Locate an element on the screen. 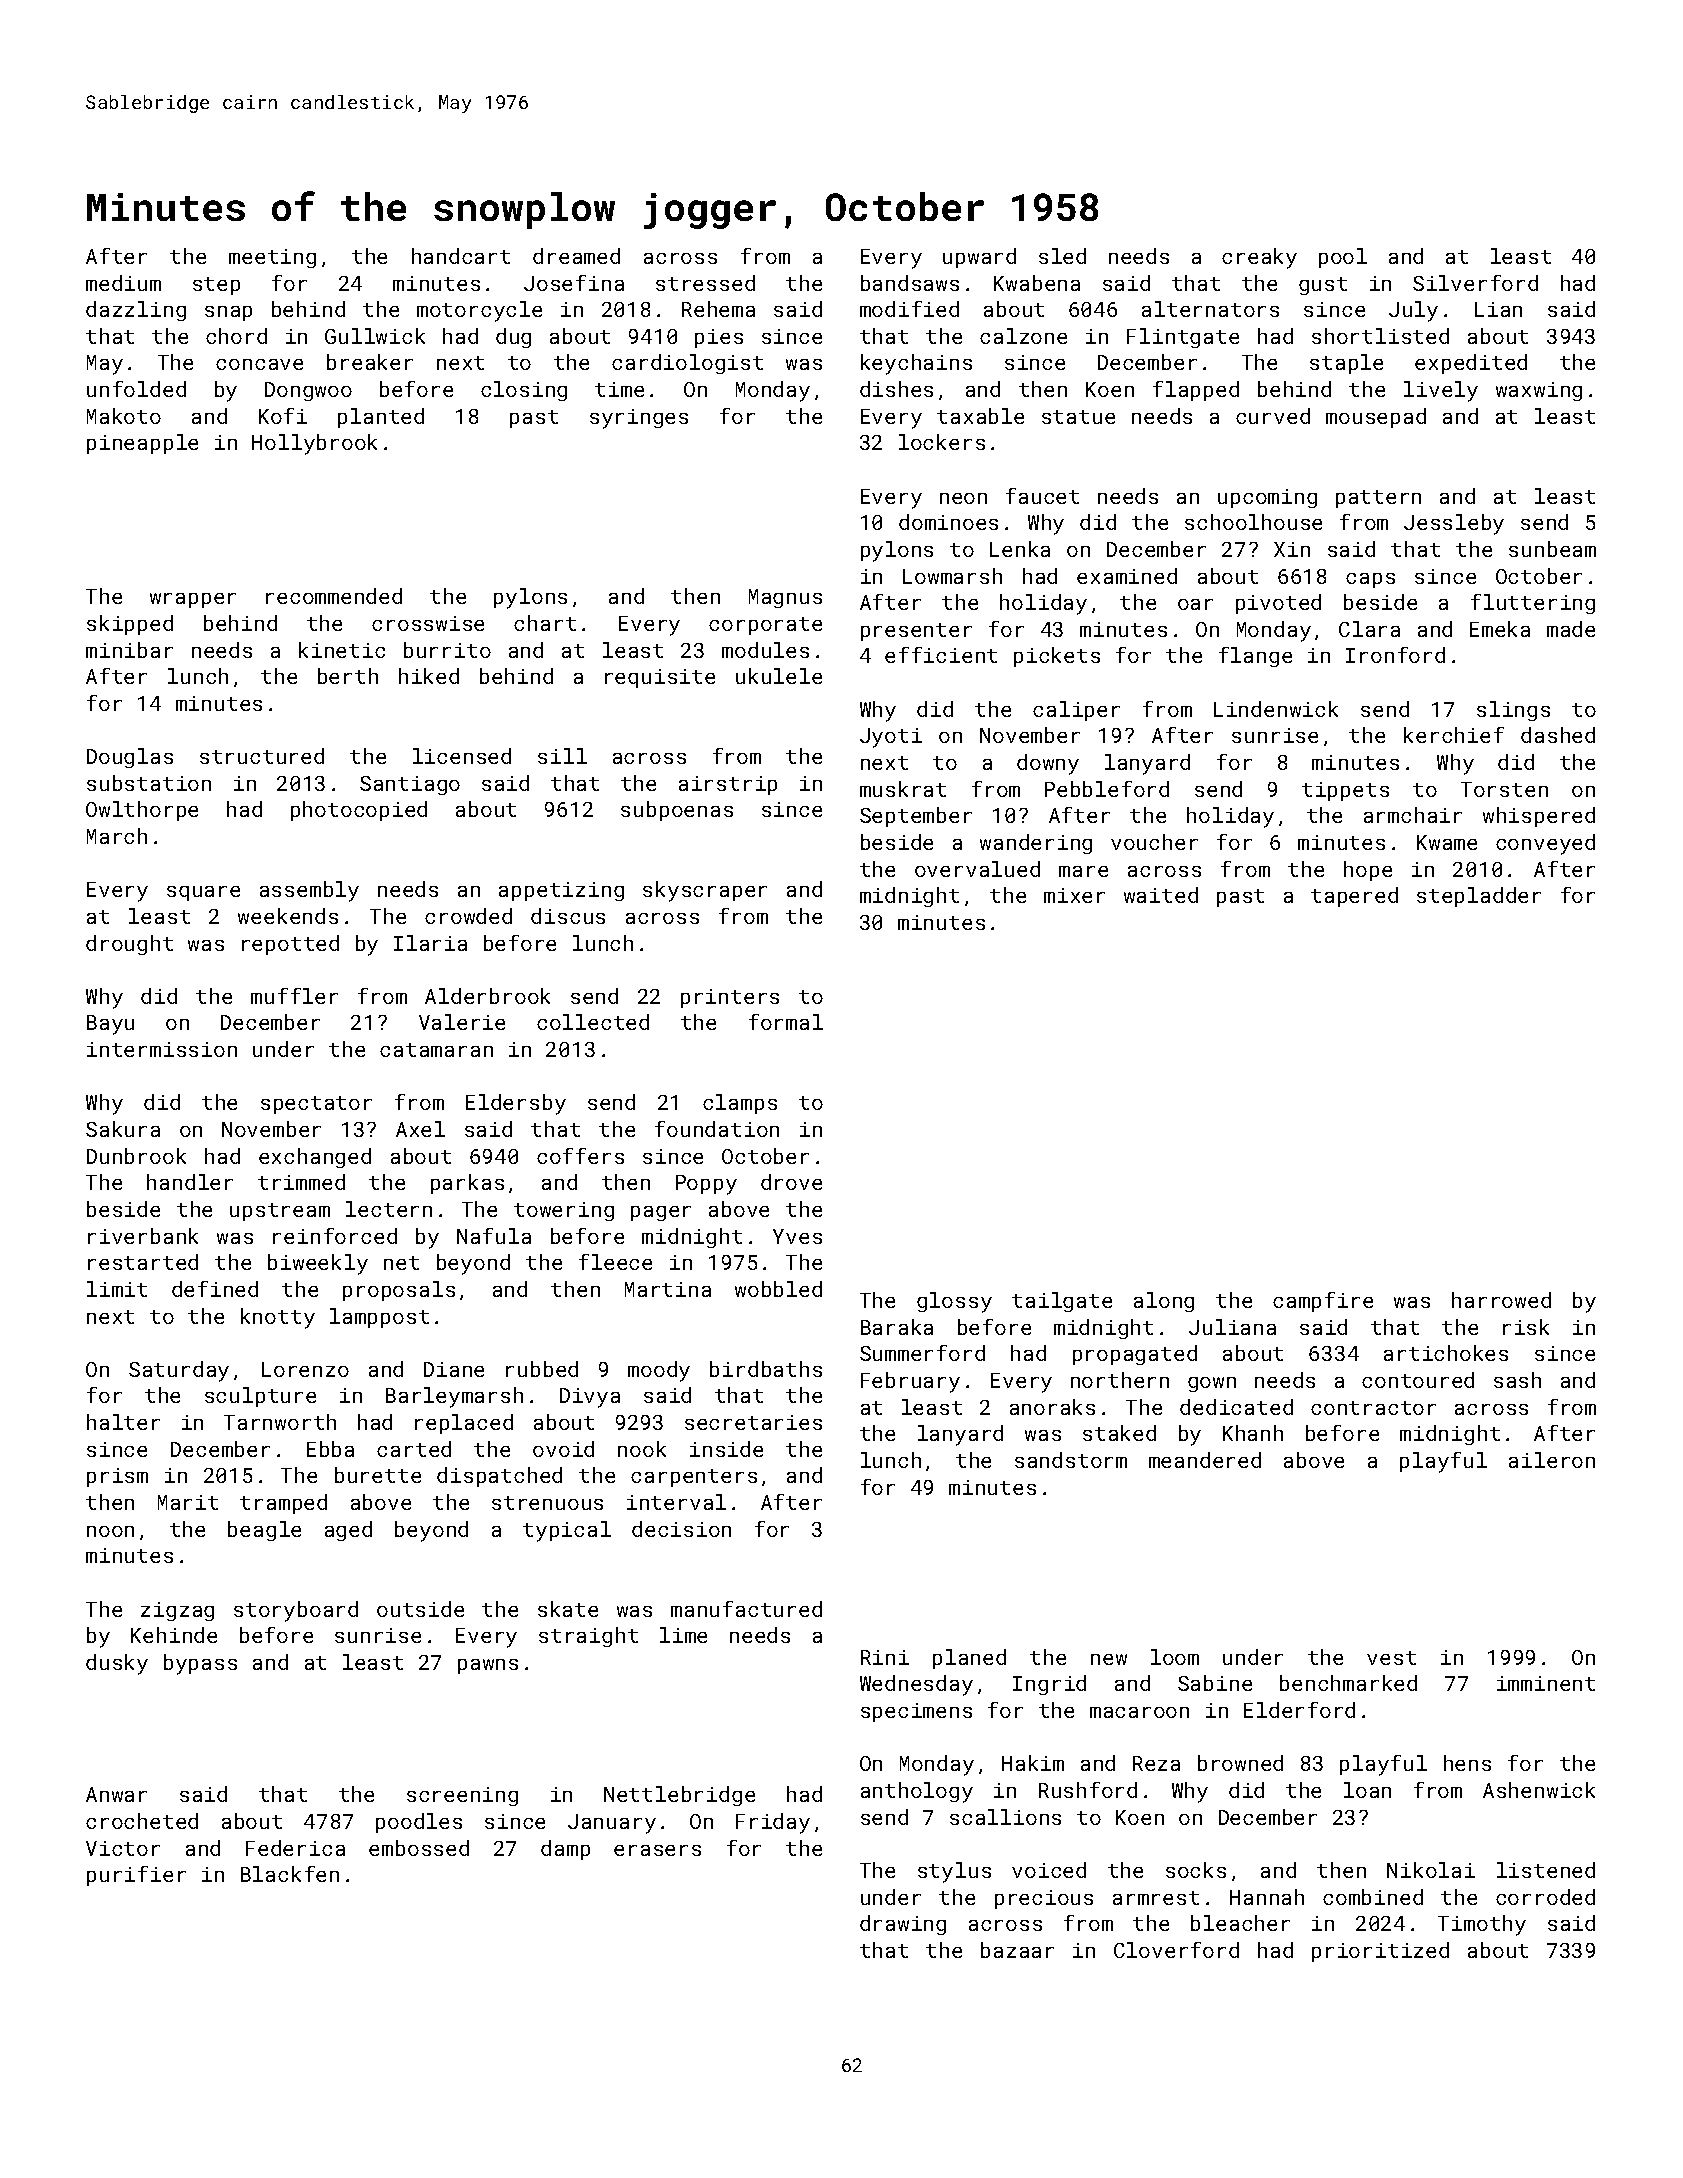 The width and height of the screenshot is (1683, 2178). crocheted is located at coordinates (142, 1821).
